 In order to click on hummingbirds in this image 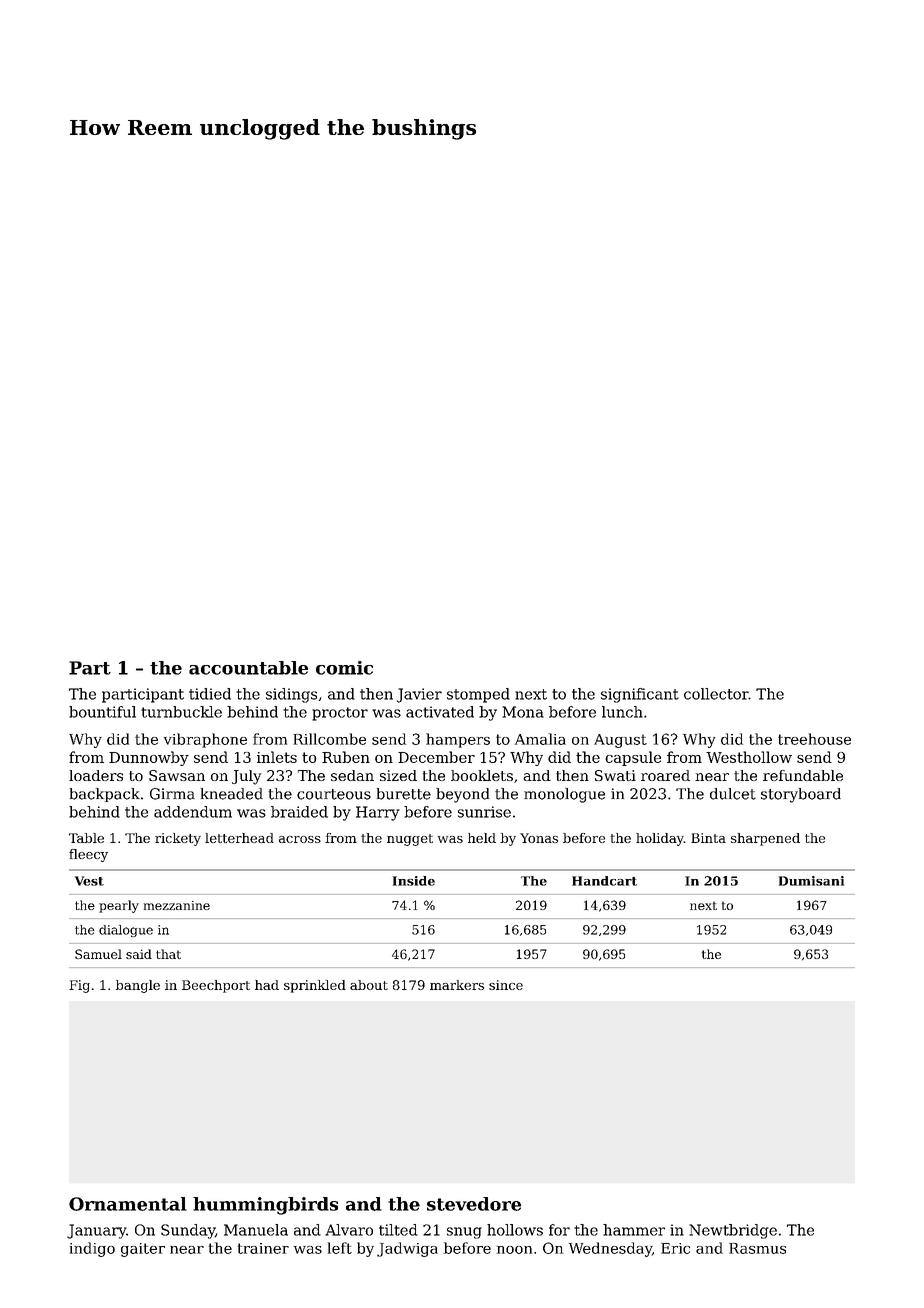, I will do `click(265, 1206)`.
